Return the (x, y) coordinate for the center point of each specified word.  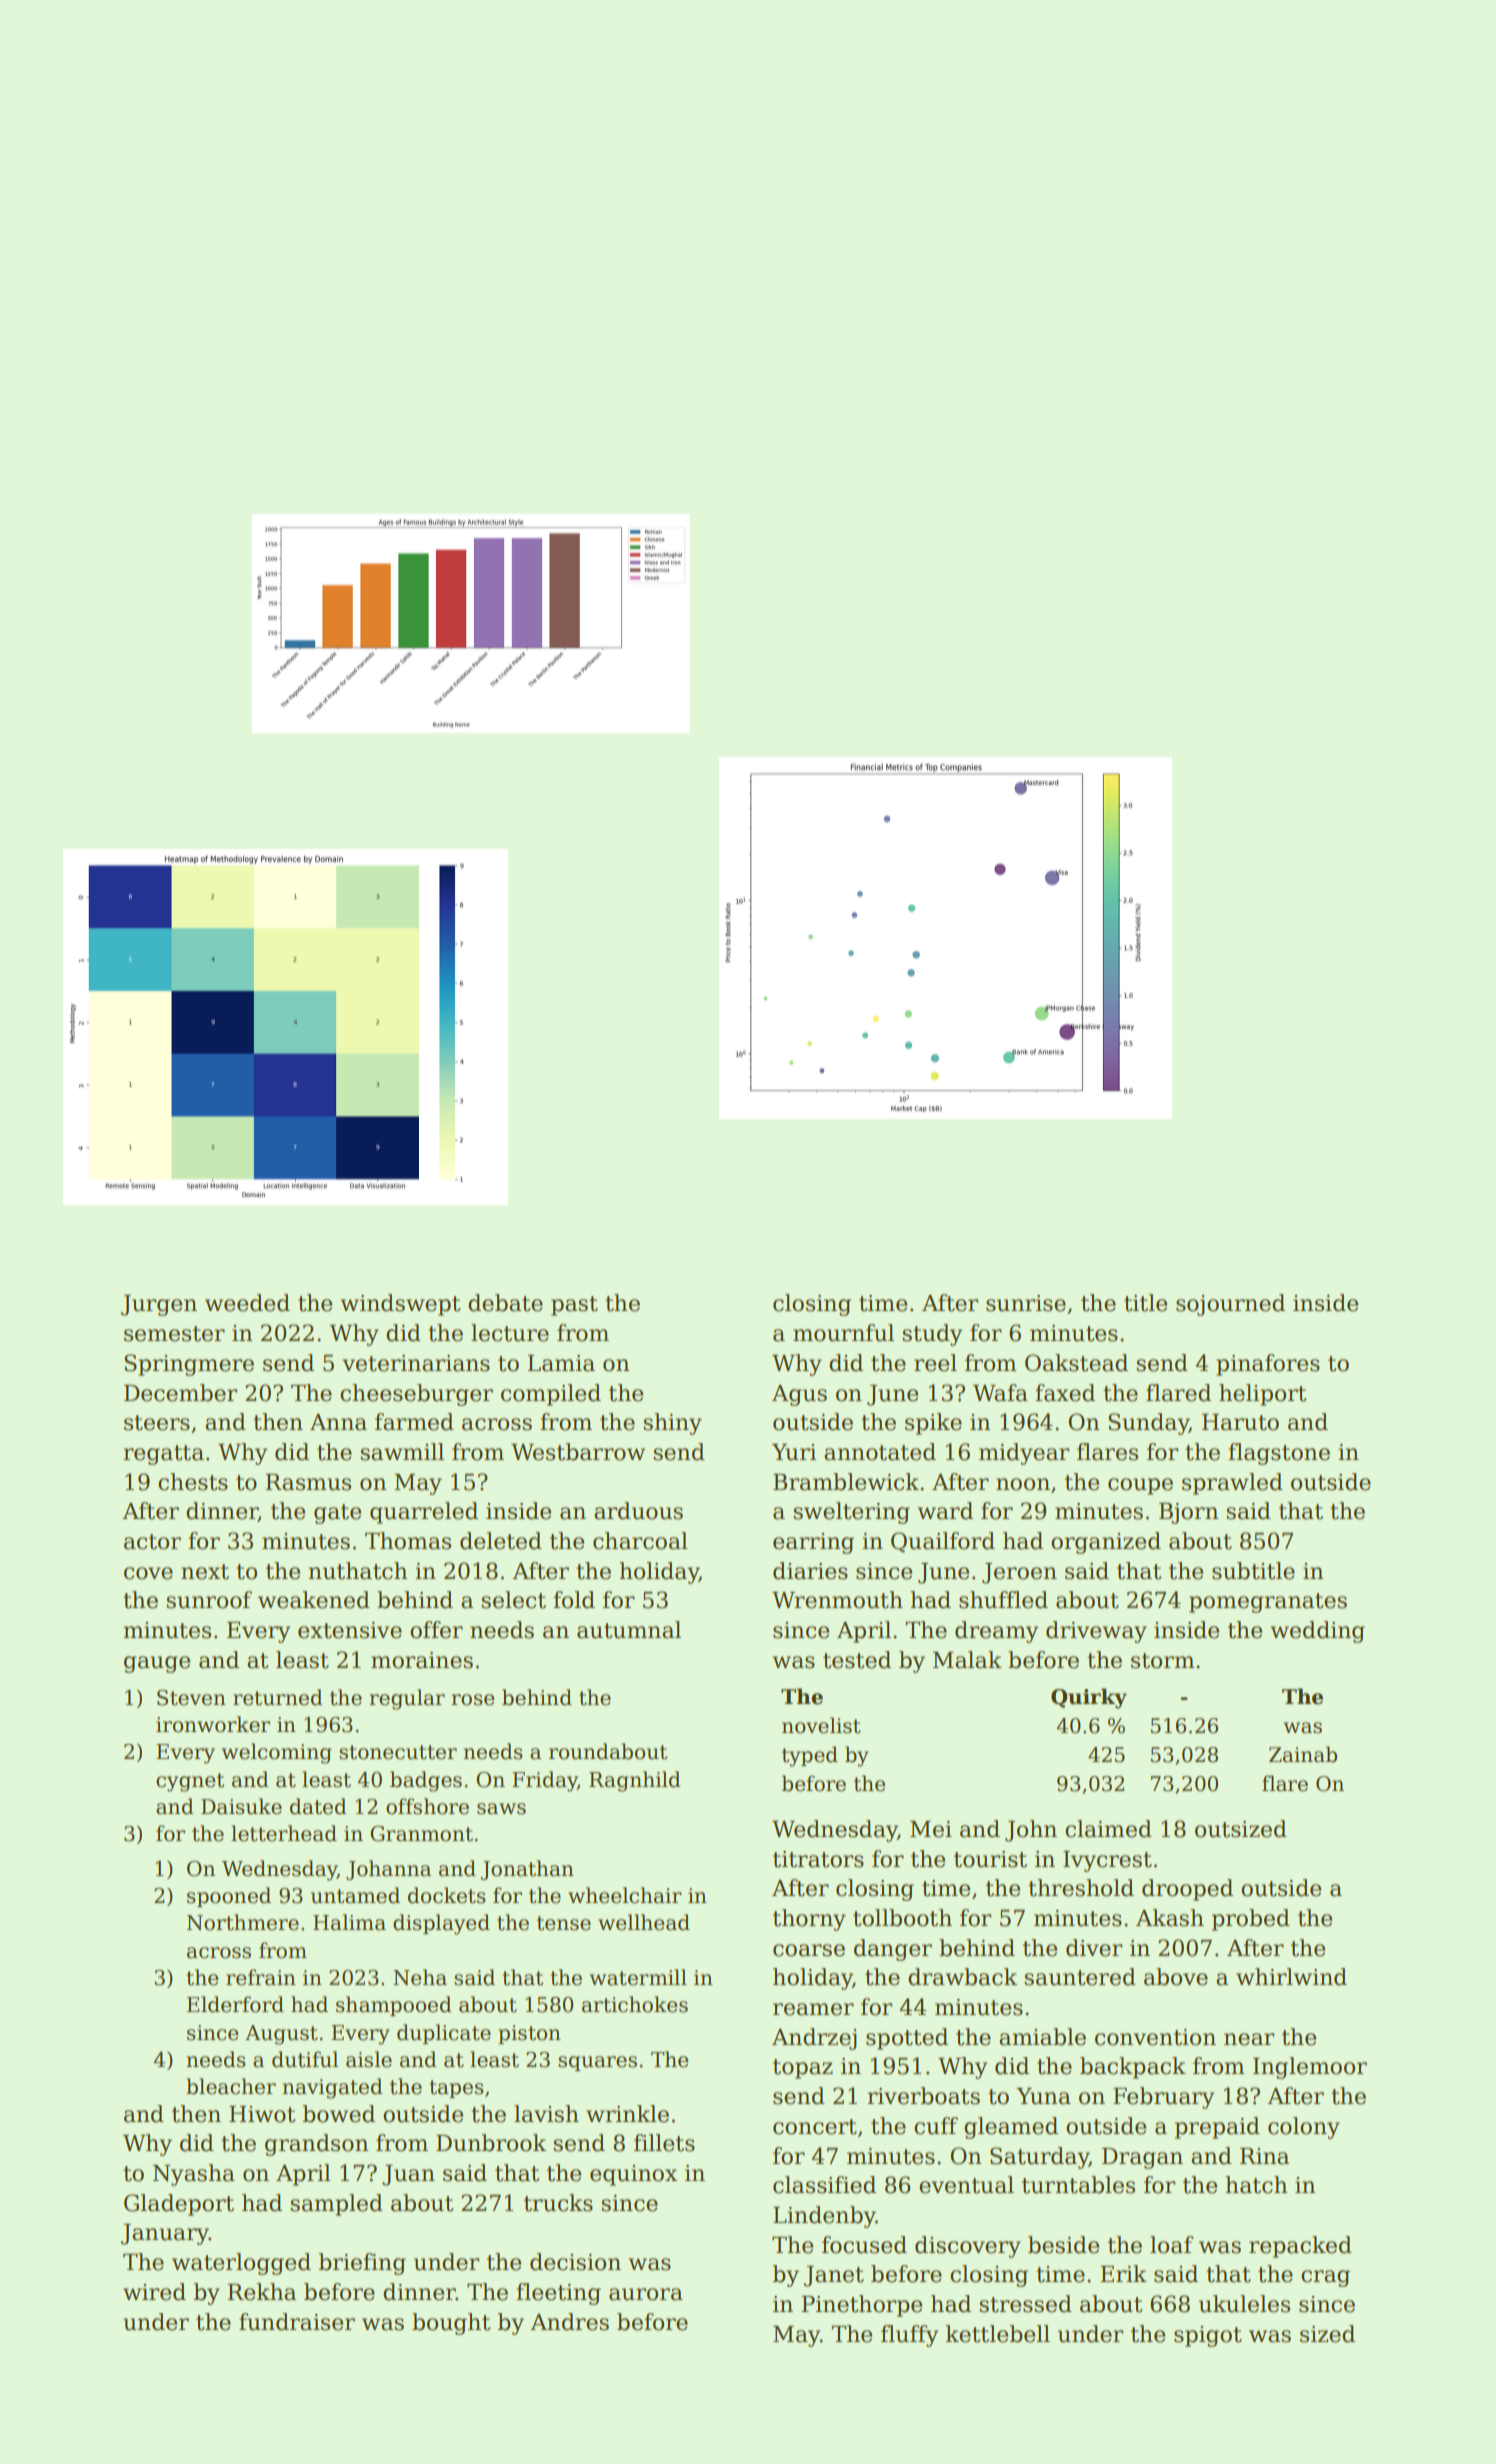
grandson (317, 2145)
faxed (1065, 1393)
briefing (362, 2264)
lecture (510, 1333)
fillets (664, 2143)
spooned (229, 1897)
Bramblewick (846, 1482)
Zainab (1303, 1754)
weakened (314, 1600)
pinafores (1268, 1365)
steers (157, 1423)
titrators (818, 1859)
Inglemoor (1310, 2068)
